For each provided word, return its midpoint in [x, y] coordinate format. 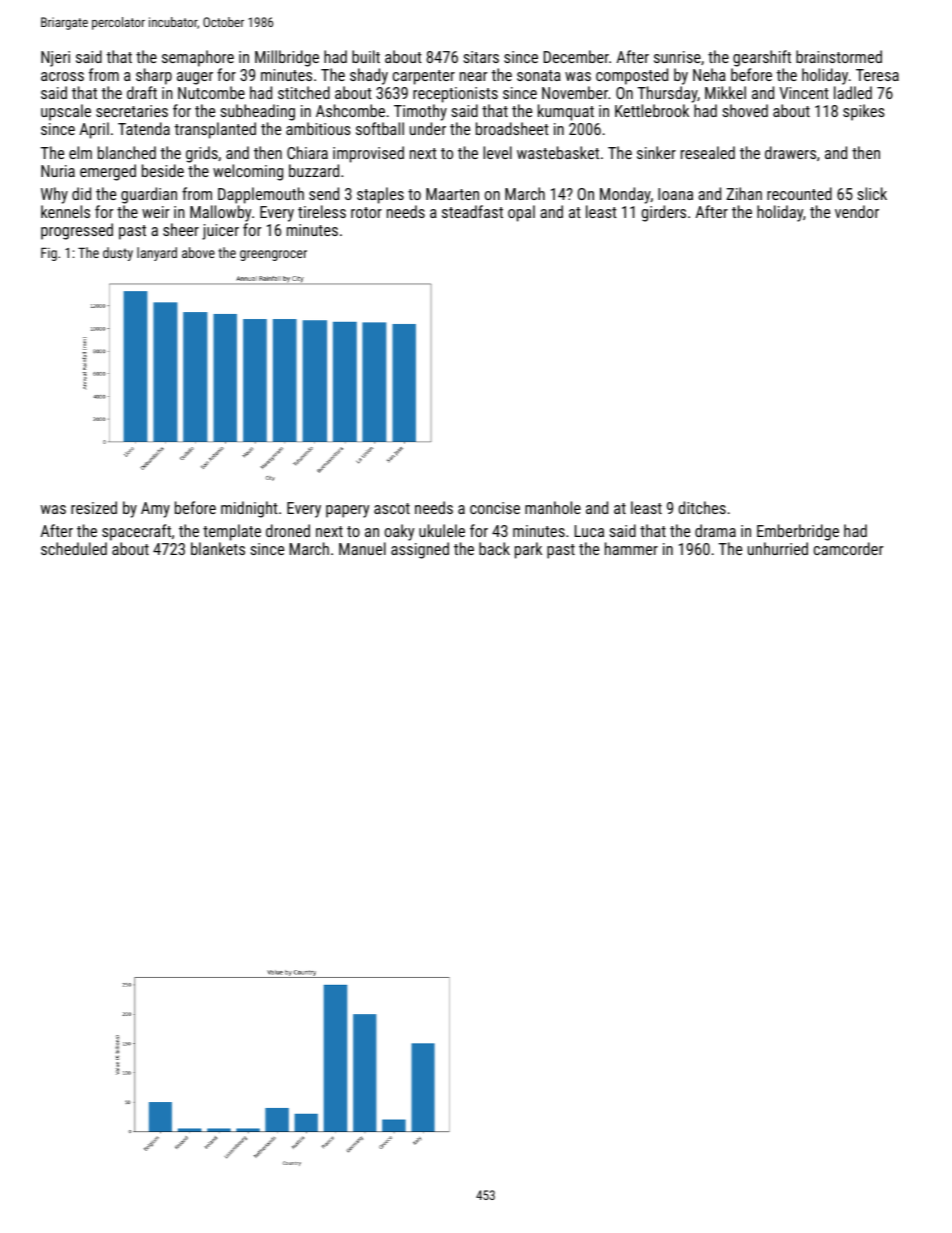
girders [664, 213]
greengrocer [273, 255]
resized [94, 507]
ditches [702, 507]
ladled [853, 92]
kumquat [566, 112]
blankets [218, 548]
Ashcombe [350, 110]
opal [521, 213]
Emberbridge [798, 532]
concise [495, 508]
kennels [65, 211]
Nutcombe [211, 92]
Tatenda [144, 128]
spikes [864, 112]
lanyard [157, 254]
